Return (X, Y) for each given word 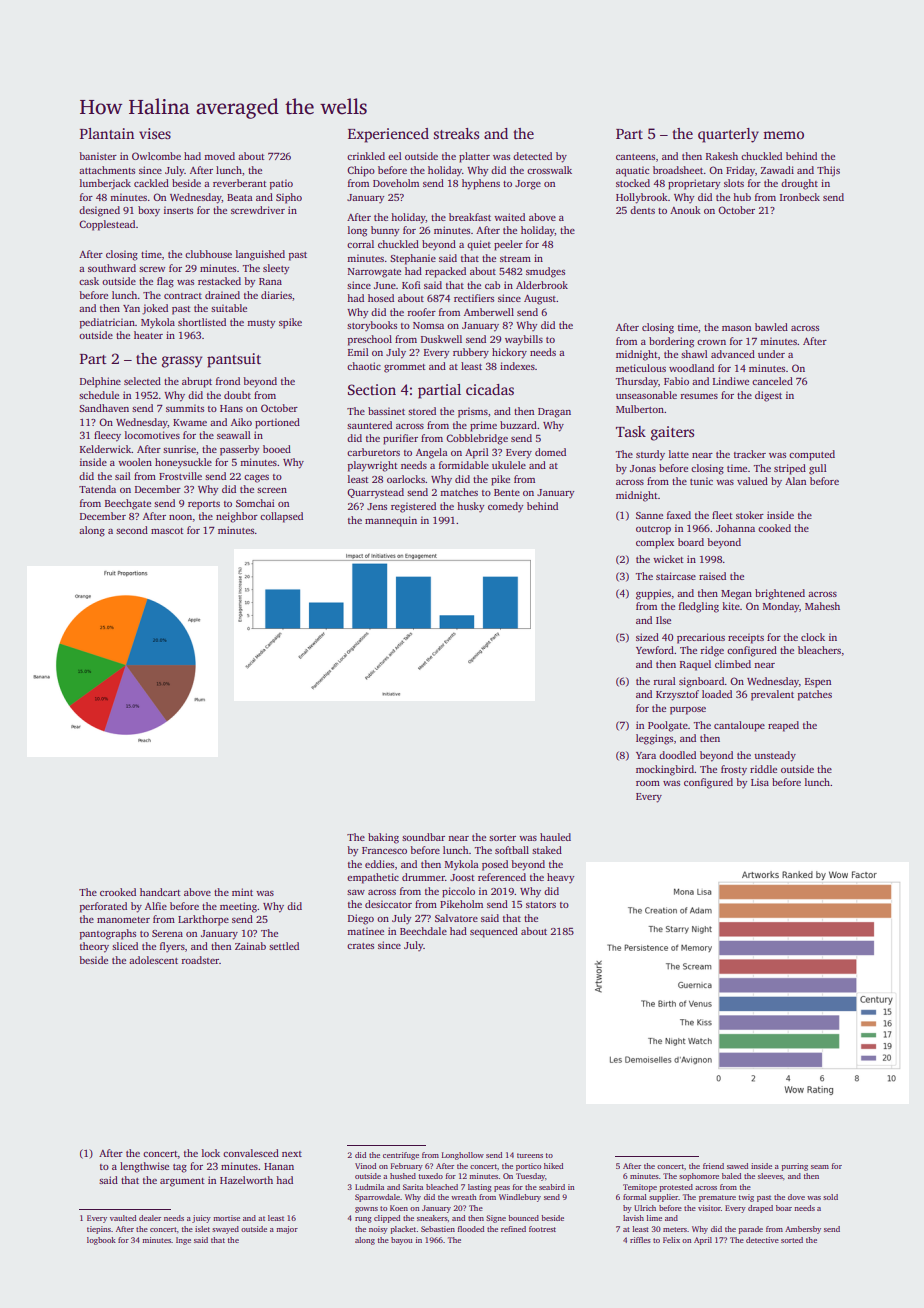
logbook (101, 1241)
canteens (635, 157)
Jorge (528, 185)
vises (155, 133)
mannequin (391, 521)
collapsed (281, 517)
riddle (763, 769)
